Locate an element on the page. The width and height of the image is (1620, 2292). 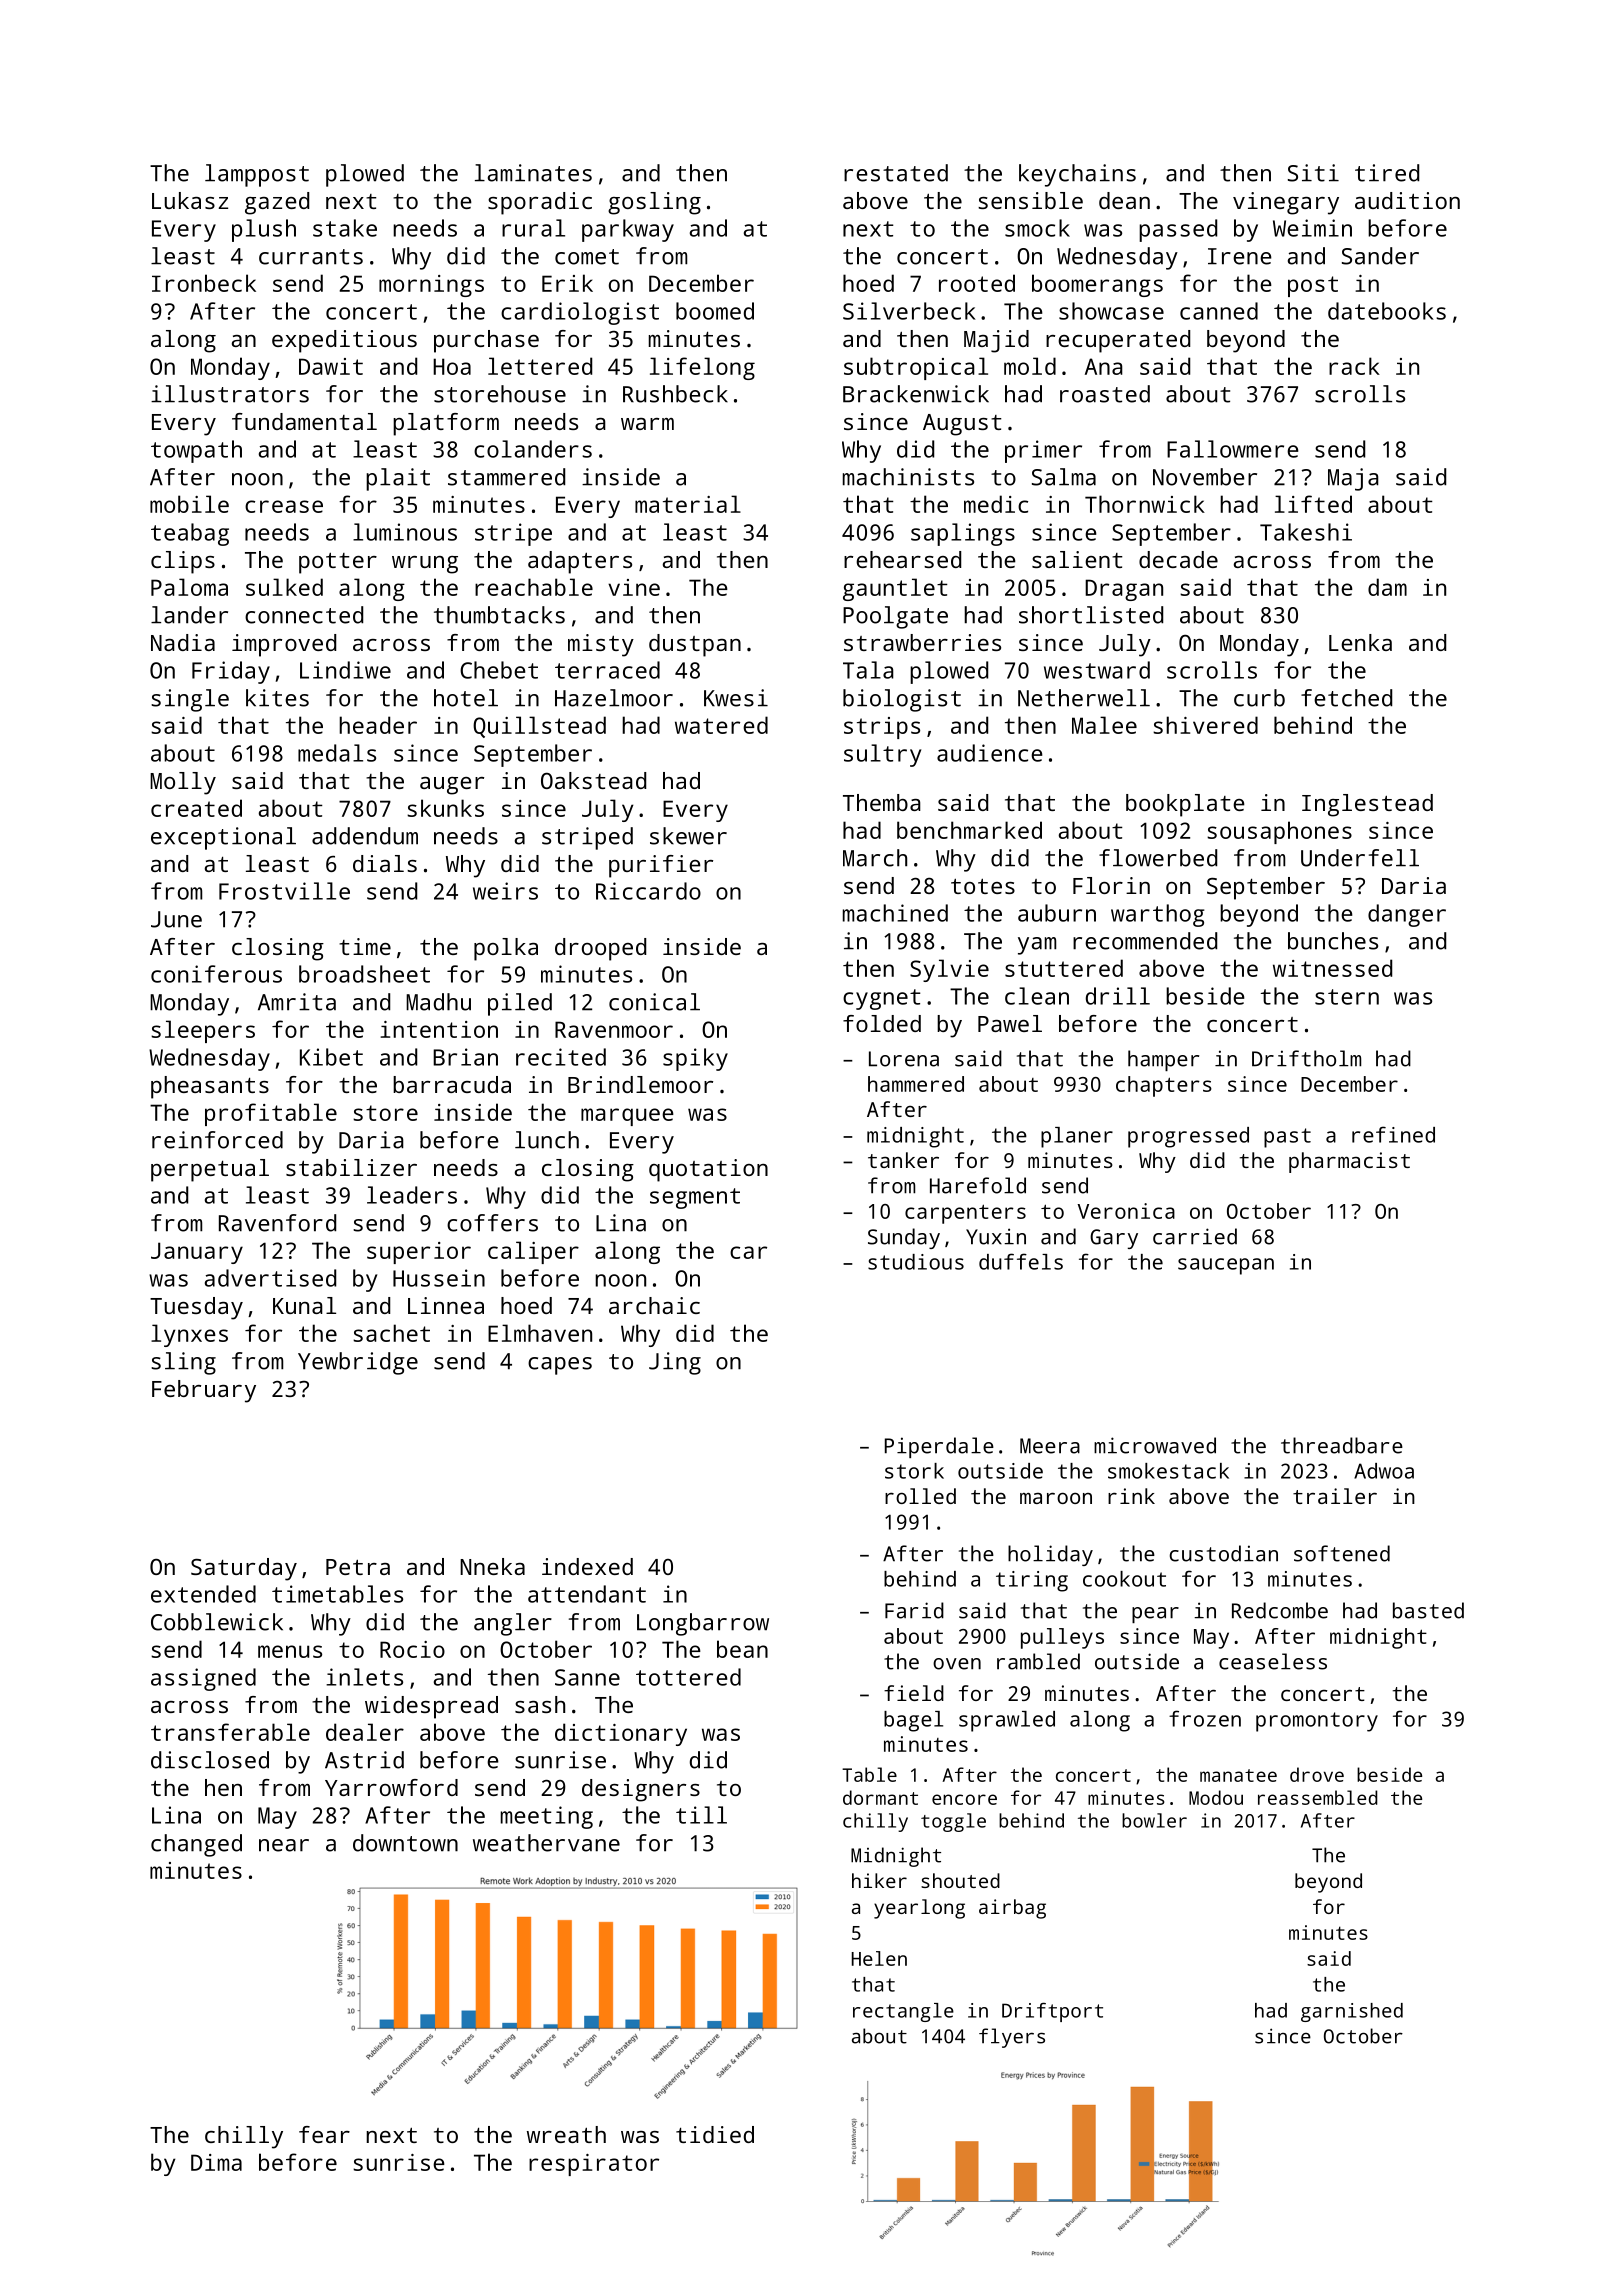
Majid is located at coordinates (996, 341).
